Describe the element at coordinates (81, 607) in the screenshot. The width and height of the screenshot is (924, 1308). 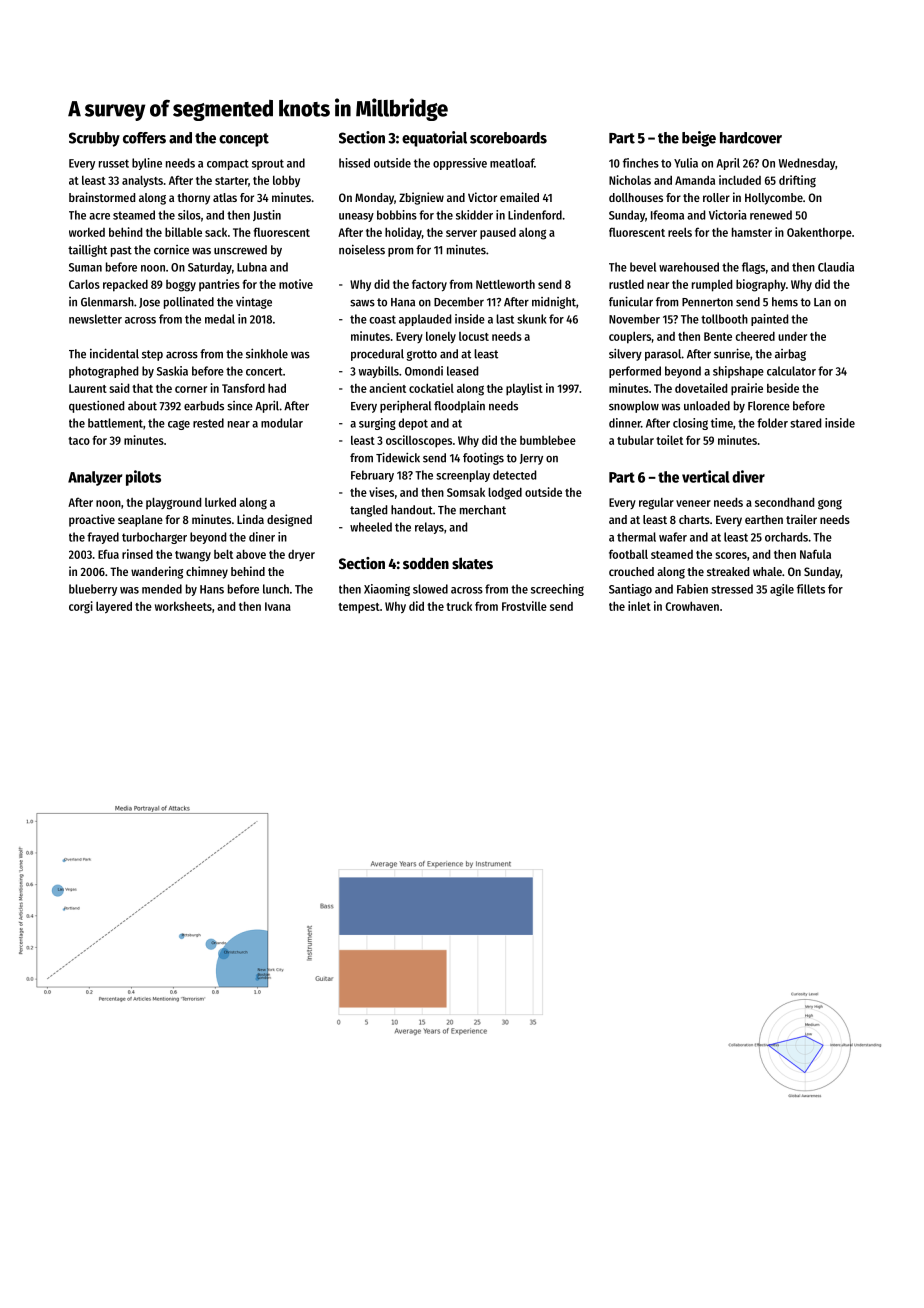
I see `corgi` at that location.
